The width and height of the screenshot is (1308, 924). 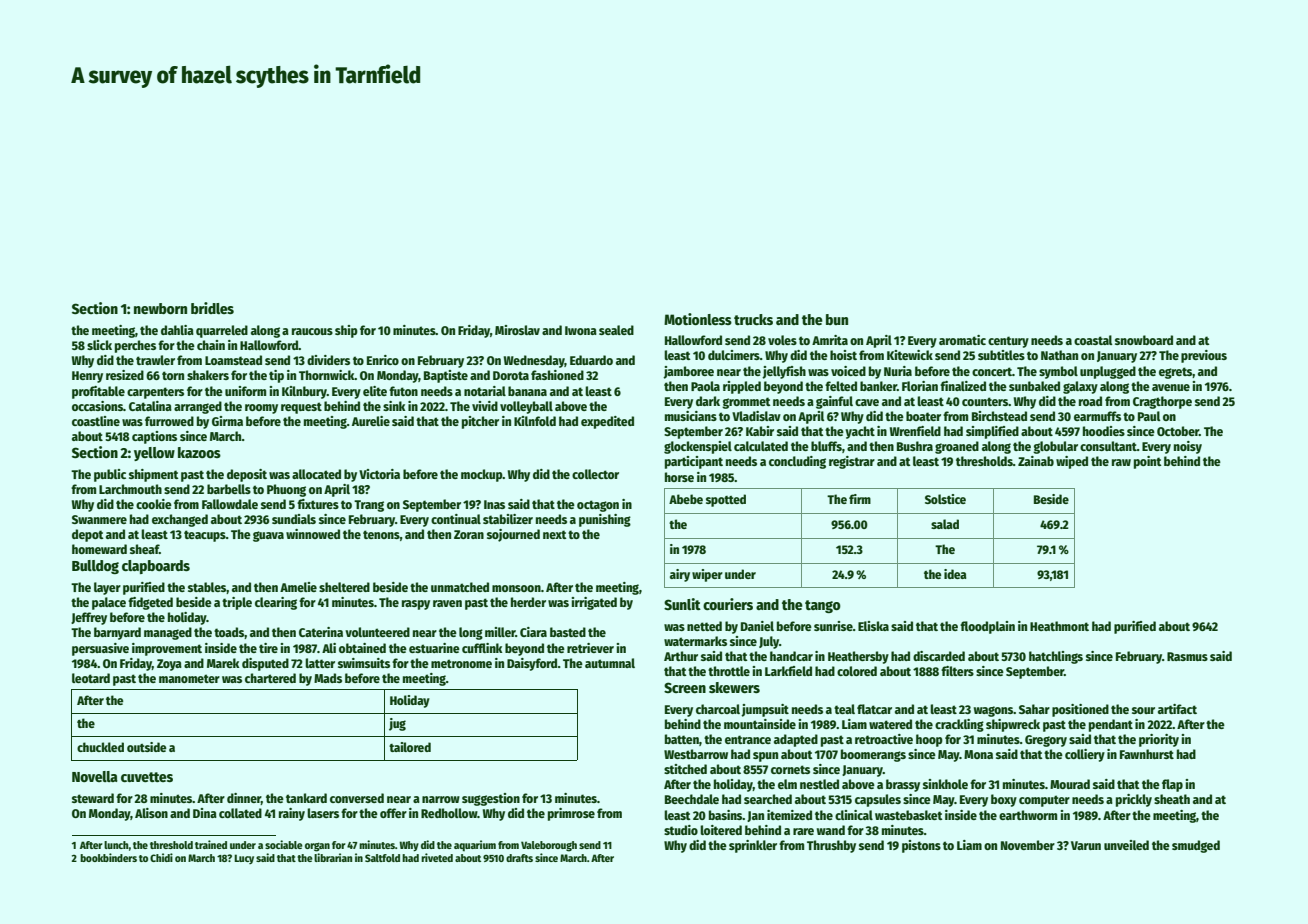 I want to click on drafts, so click(x=519, y=858).
